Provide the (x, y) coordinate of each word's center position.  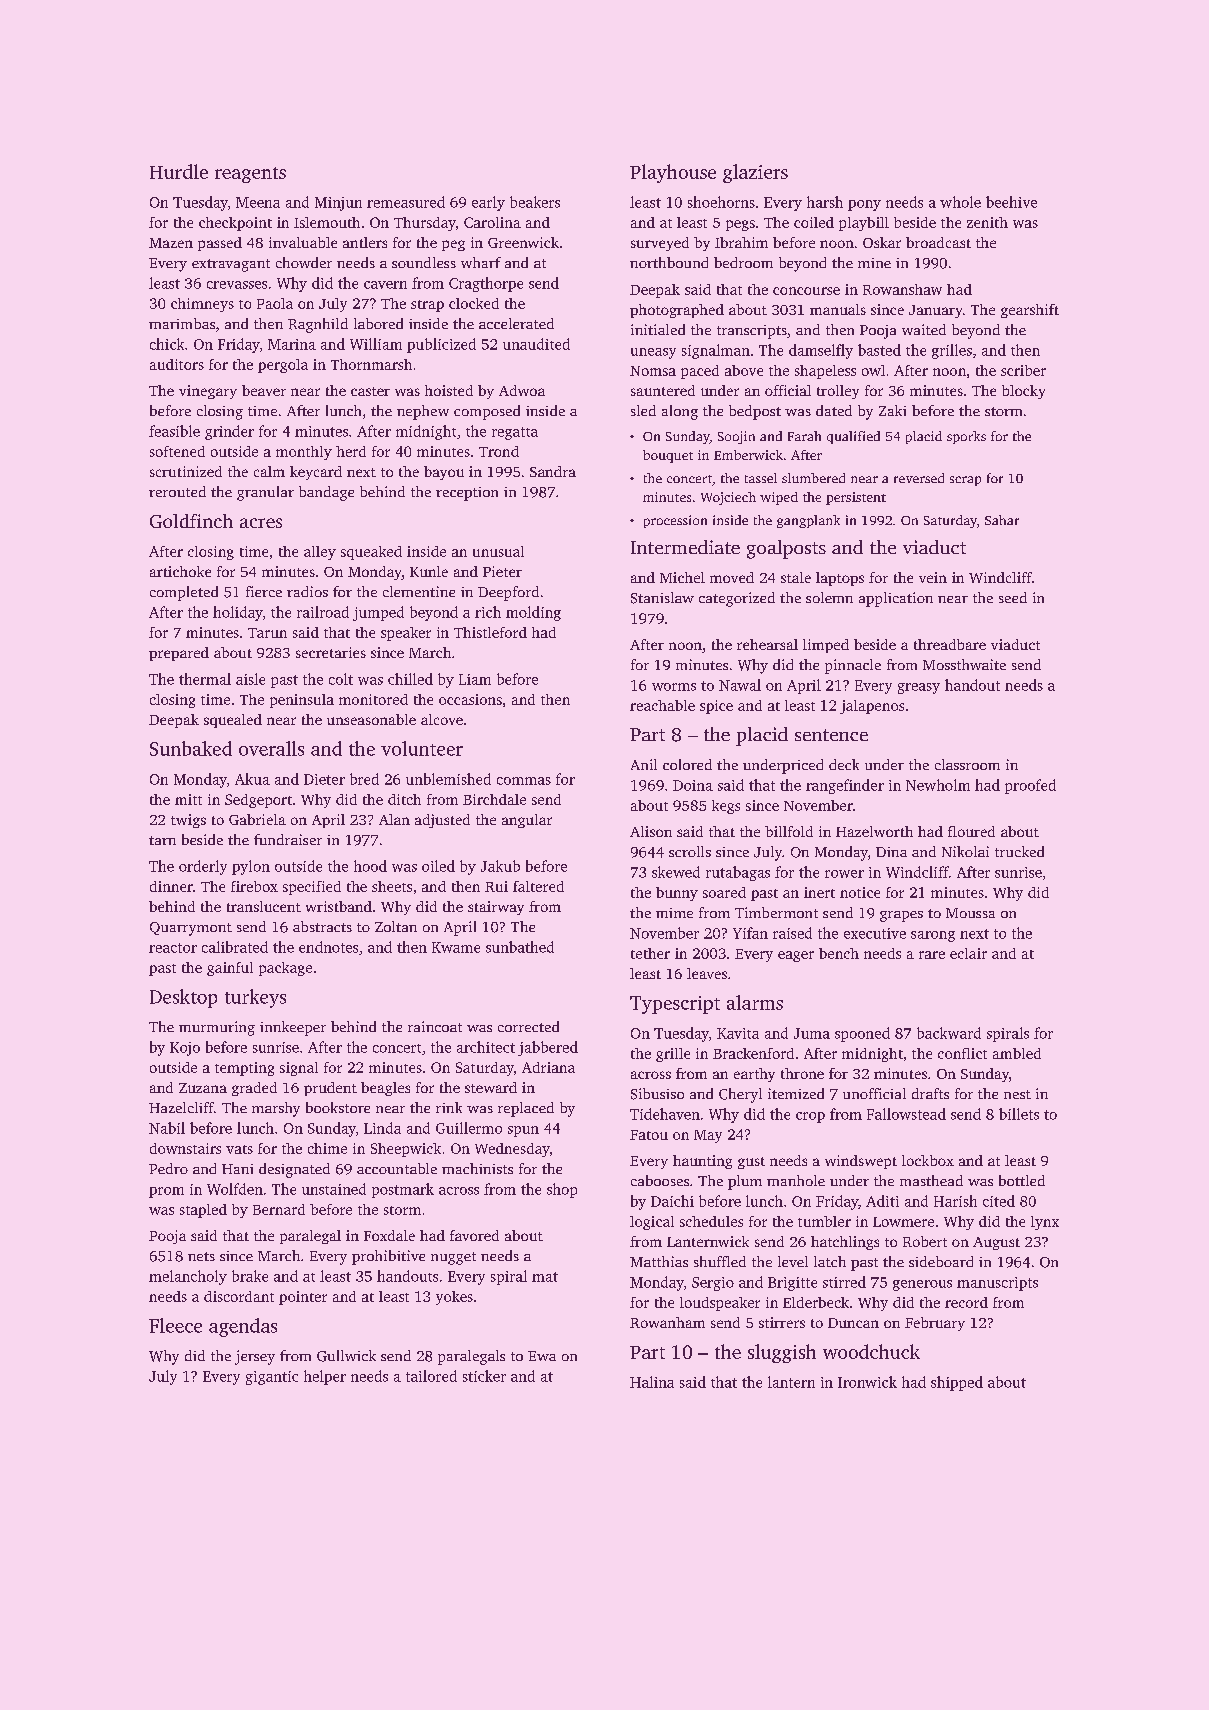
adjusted (442, 821)
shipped (957, 1383)
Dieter (324, 779)
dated (834, 410)
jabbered (548, 1048)
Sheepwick (406, 1150)
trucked (1019, 851)
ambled (1017, 1053)
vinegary (208, 392)
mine (874, 263)
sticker (484, 1376)
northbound (669, 262)
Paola (275, 303)
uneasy (653, 353)
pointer (303, 1298)
